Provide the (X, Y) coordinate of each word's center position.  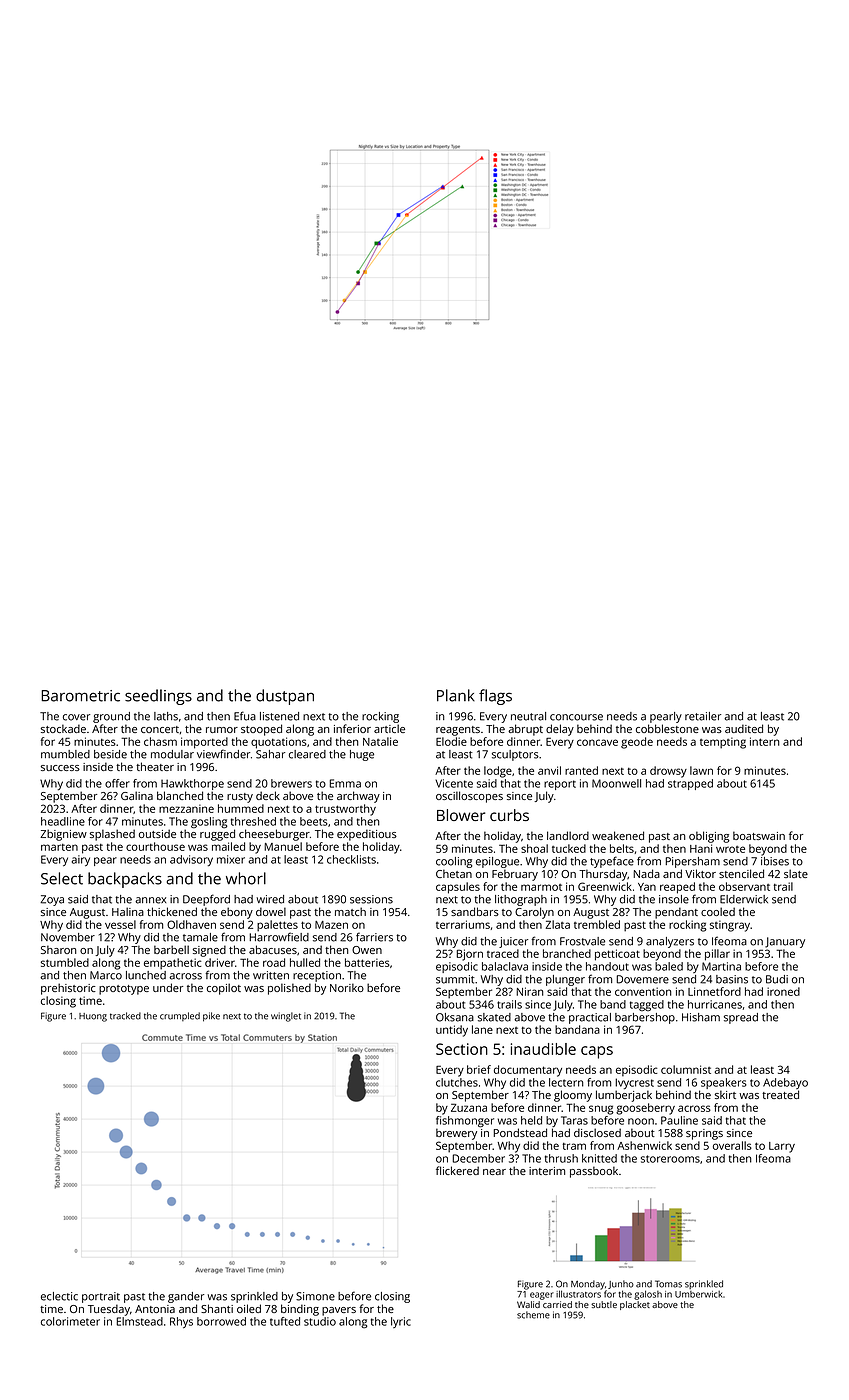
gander (186, 1297)
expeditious (367, 835)
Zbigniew (63, 835)
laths (166, 716)
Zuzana (469, 1107)
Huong (93, 1017)
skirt (725, 1094)
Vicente (454, 783)
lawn (701, 770)
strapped (690, 784)
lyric (401, 1322)
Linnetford (714, 991)
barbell (171, 949)
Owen (367, 950)
